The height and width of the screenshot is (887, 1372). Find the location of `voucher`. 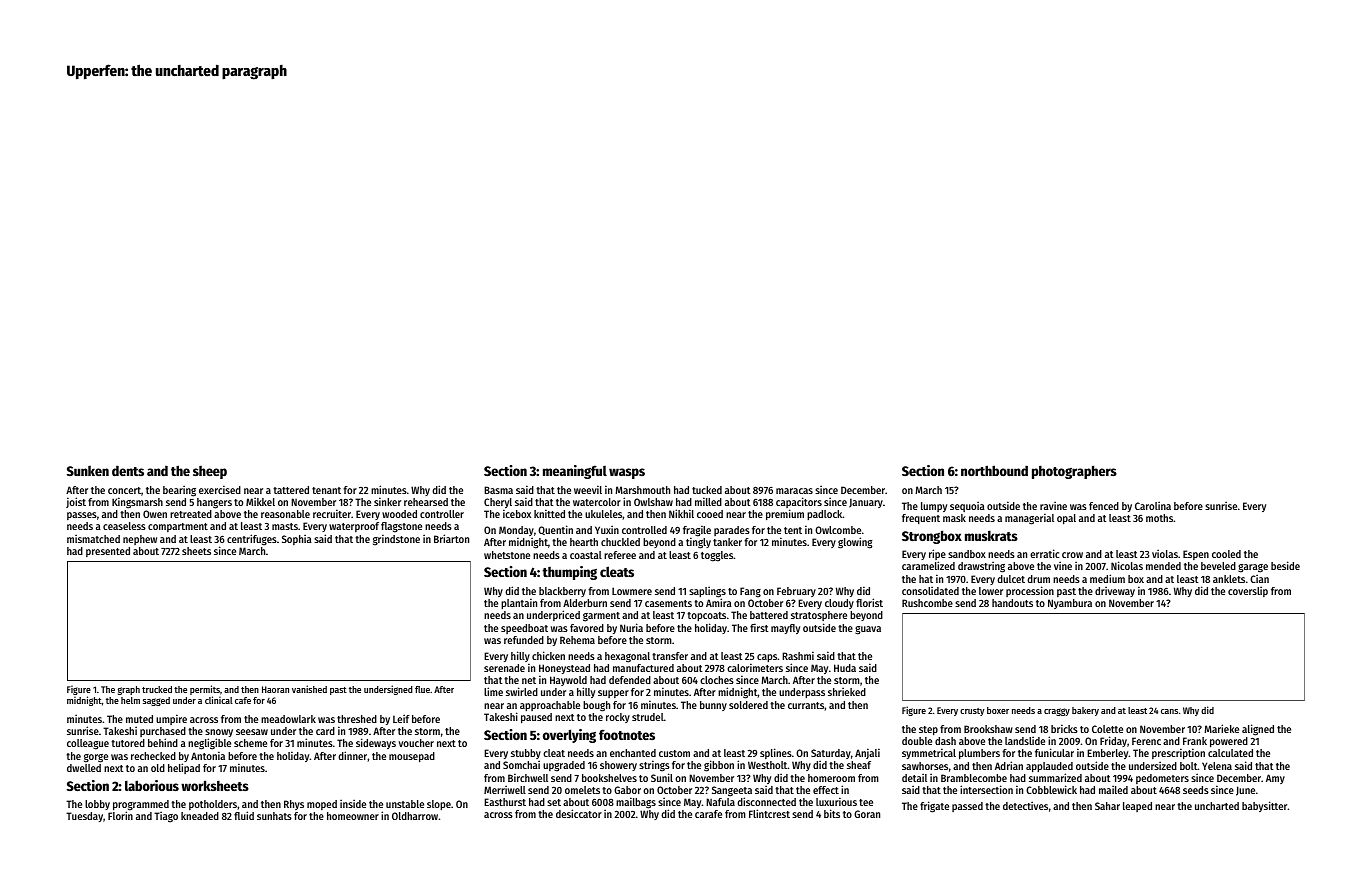

voucher is located at coordinates (416, 743).
